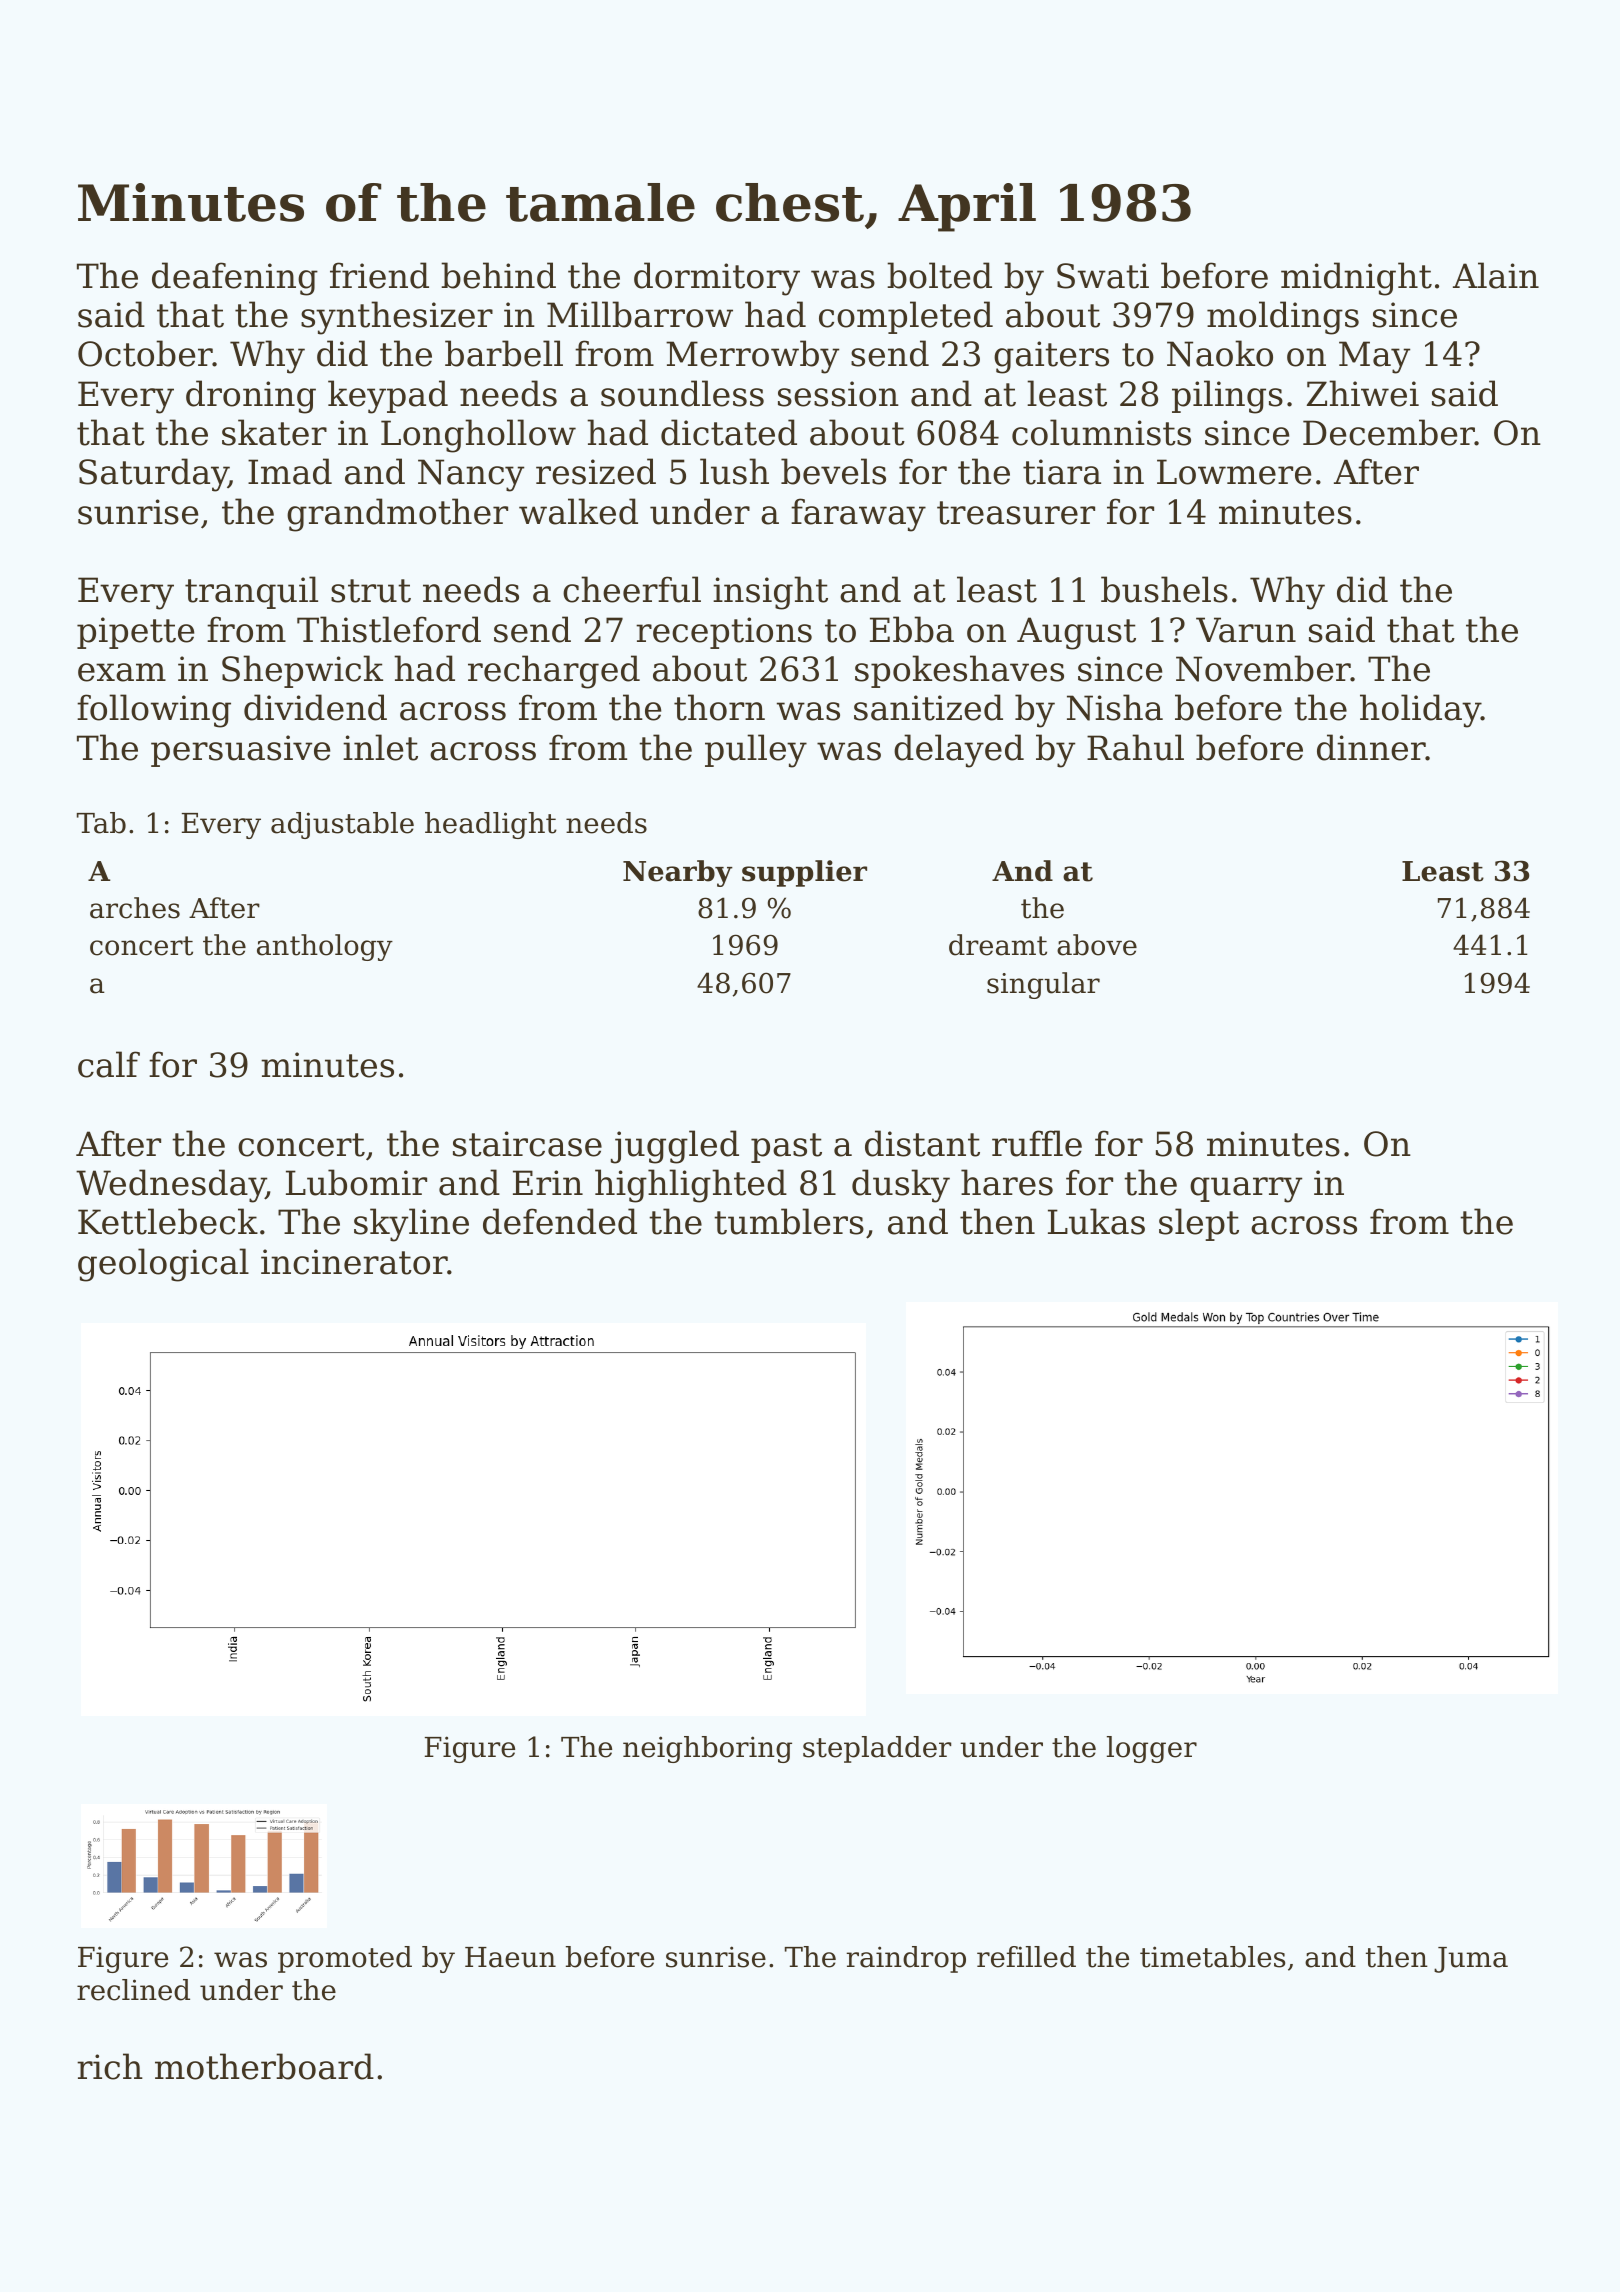 This screenshot has height=2292, width=1620. What do you see at coordinates (707, 1749) in the screenshot?
I see `neighboring` at bounding box center [707, 1749].
